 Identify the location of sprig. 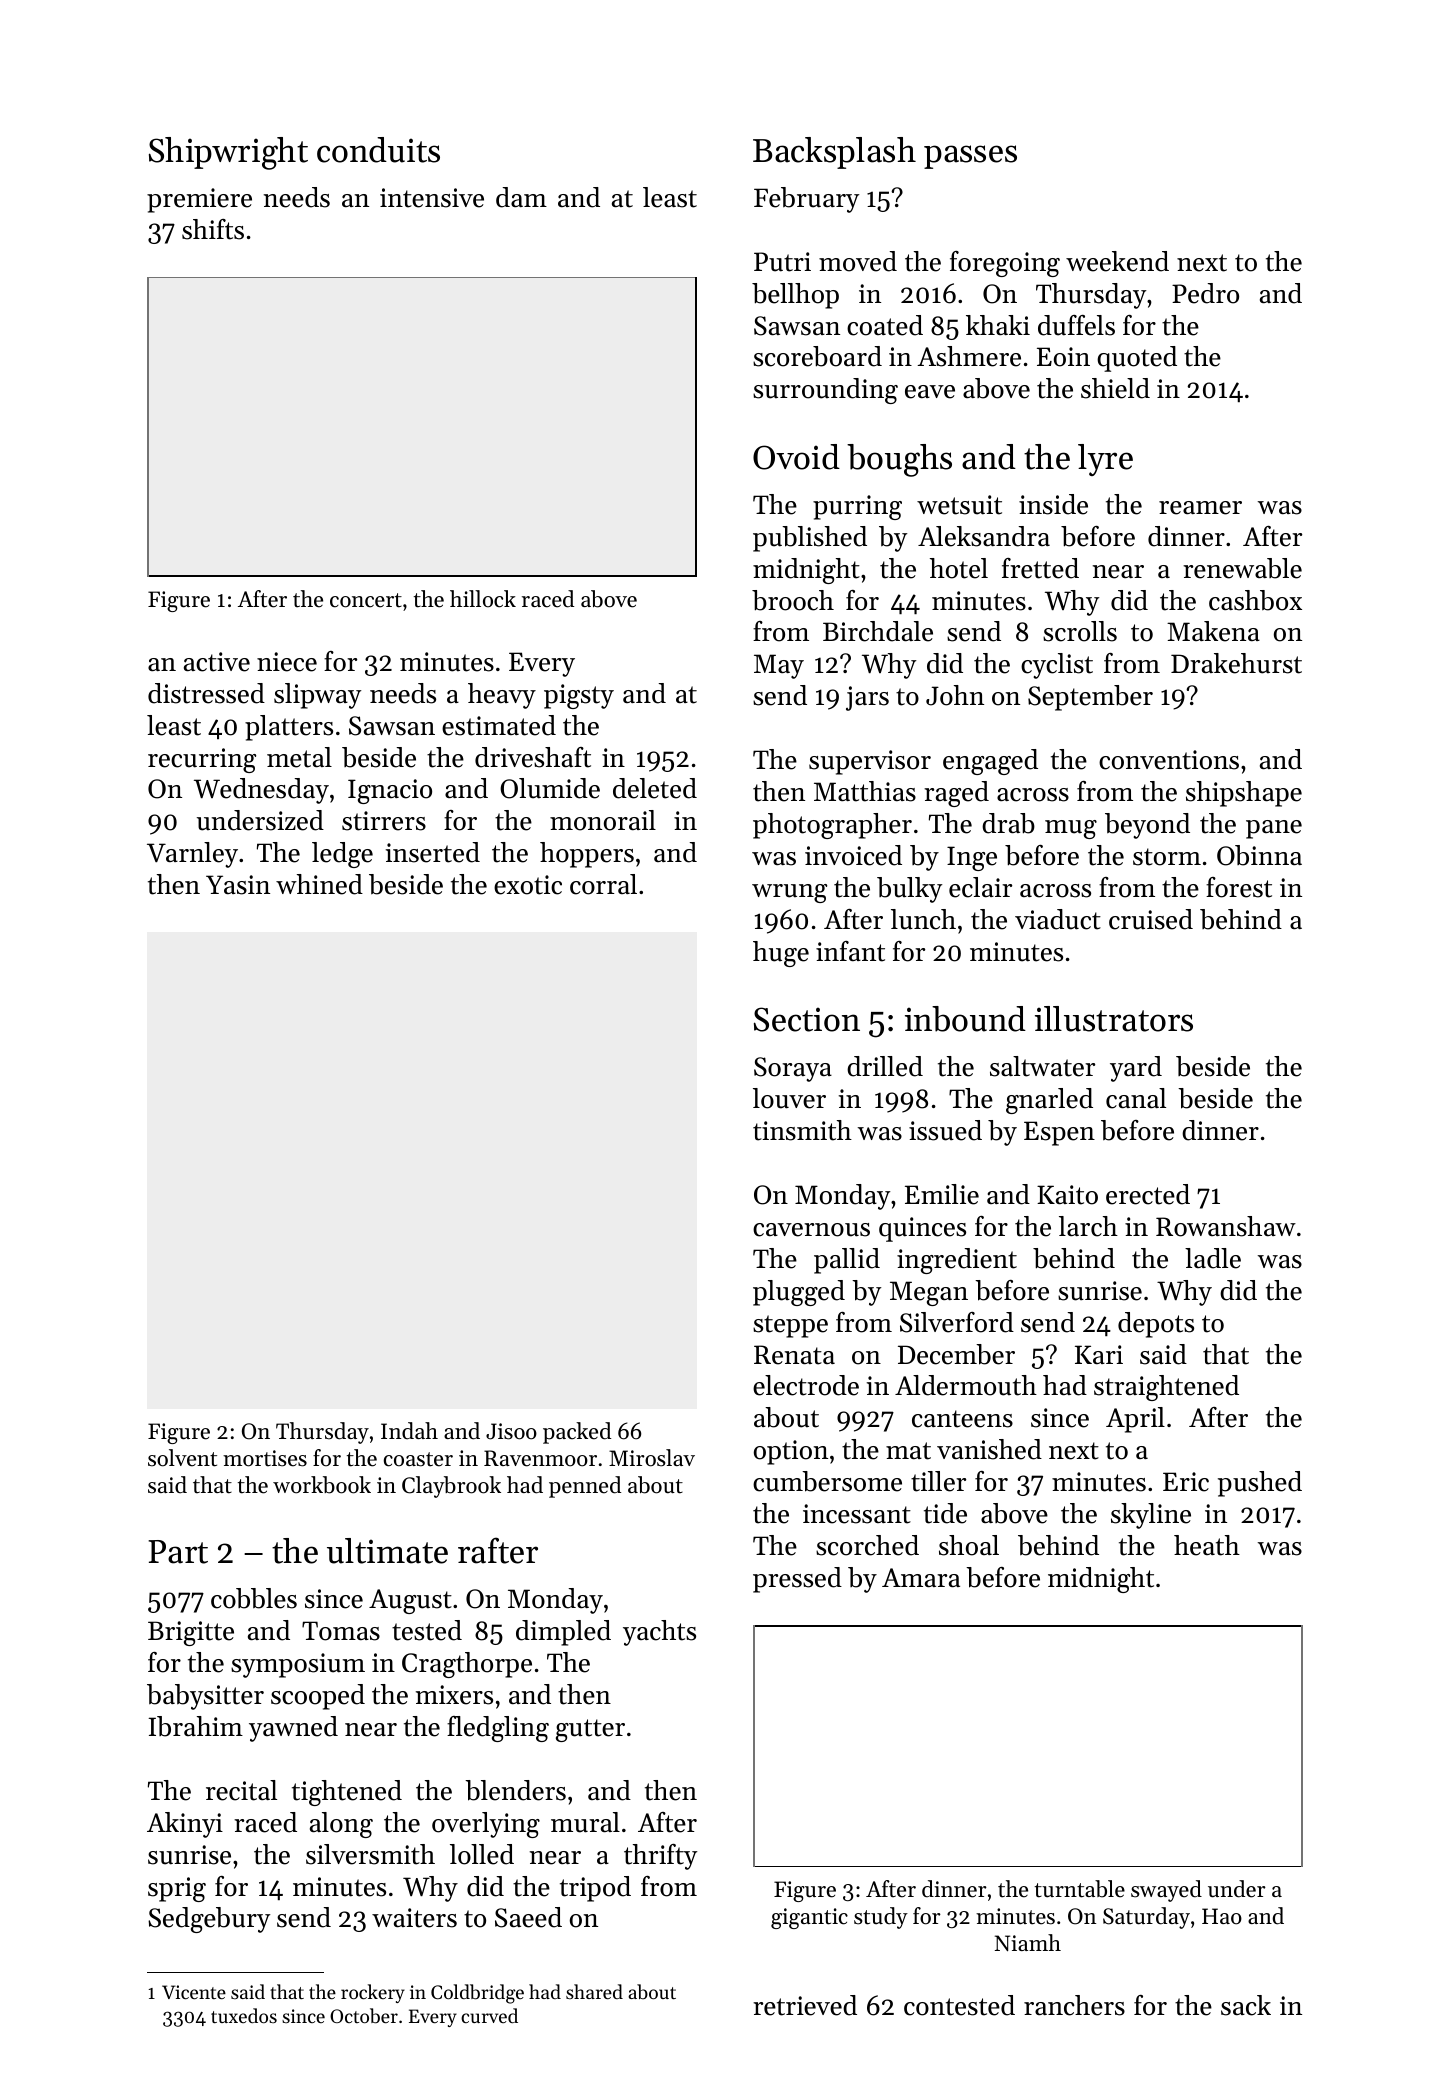
(177, 1889).
